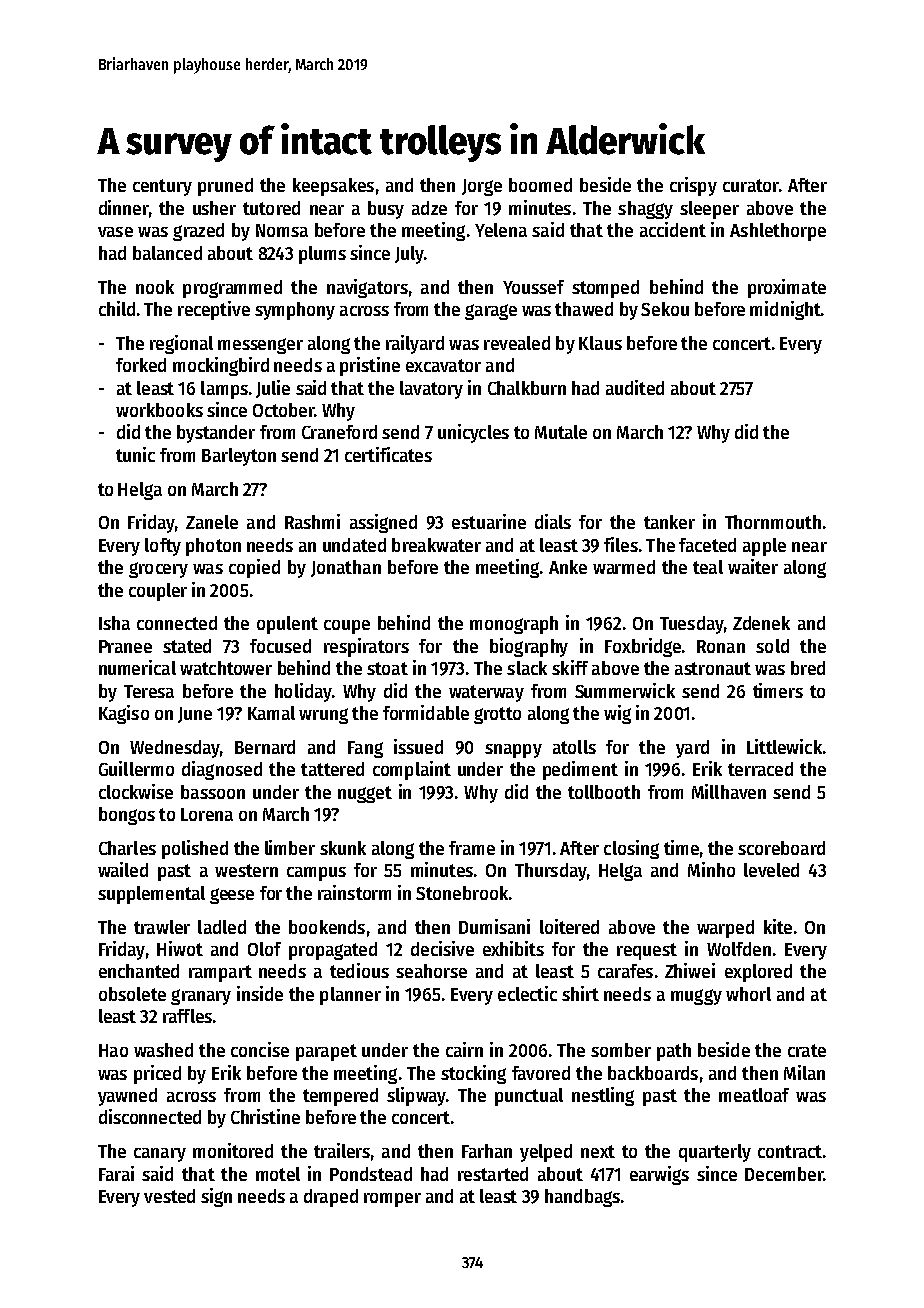 This page has height=1308, width=924. I want to click on audited, so click(635, 387).
